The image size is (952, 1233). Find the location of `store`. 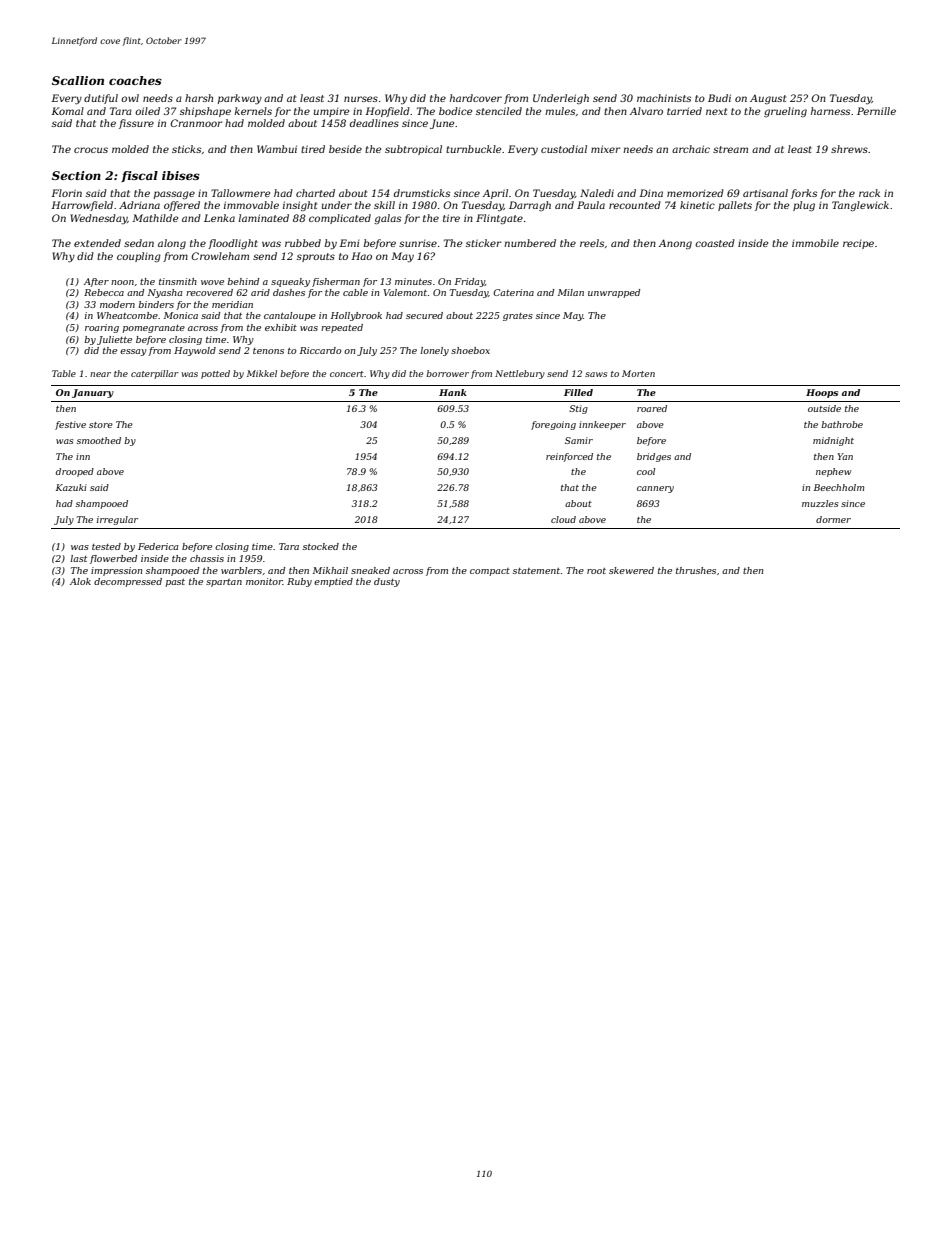

store is located at coordinates (101, 425).
